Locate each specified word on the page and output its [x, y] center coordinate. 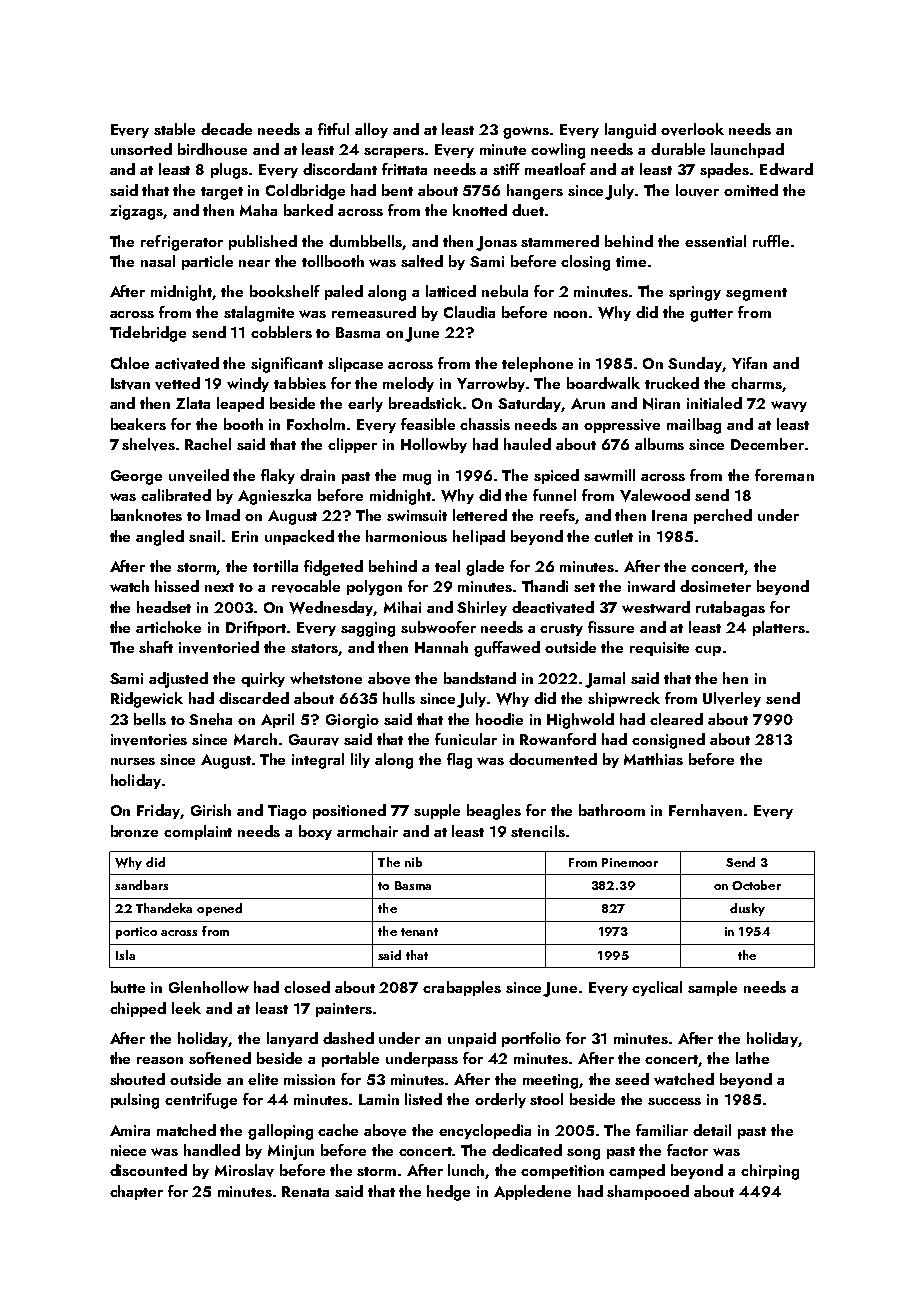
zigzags [137, 212]
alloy [371, 130]
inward [651, 586]
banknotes [146, 515]
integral [318, 761]
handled [212, 1150]
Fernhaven [705, 810]
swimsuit [417, 515]
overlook [692, 129]
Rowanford [558, 739]
